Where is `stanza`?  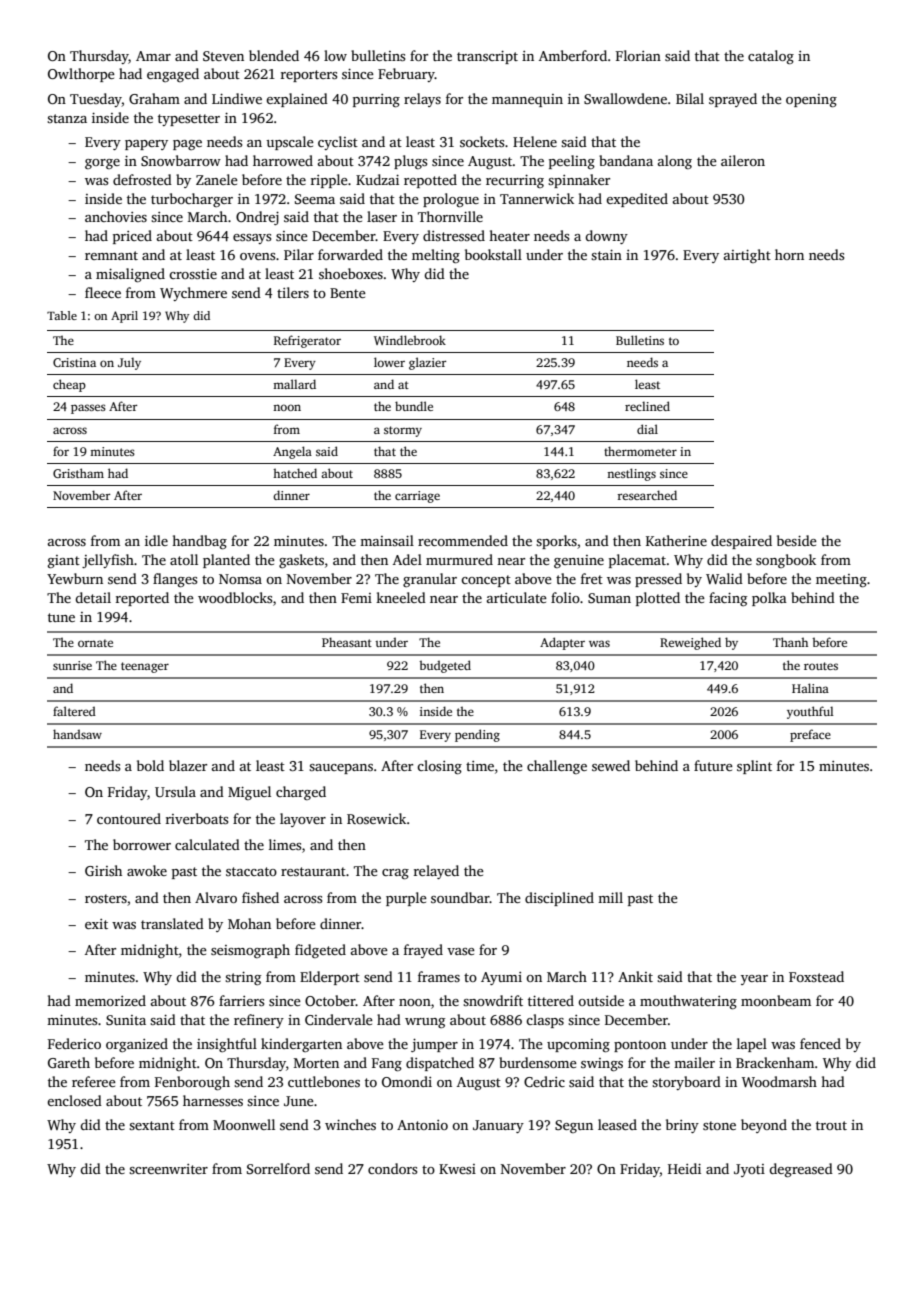
stanza is located at coordinates (67, 118).
